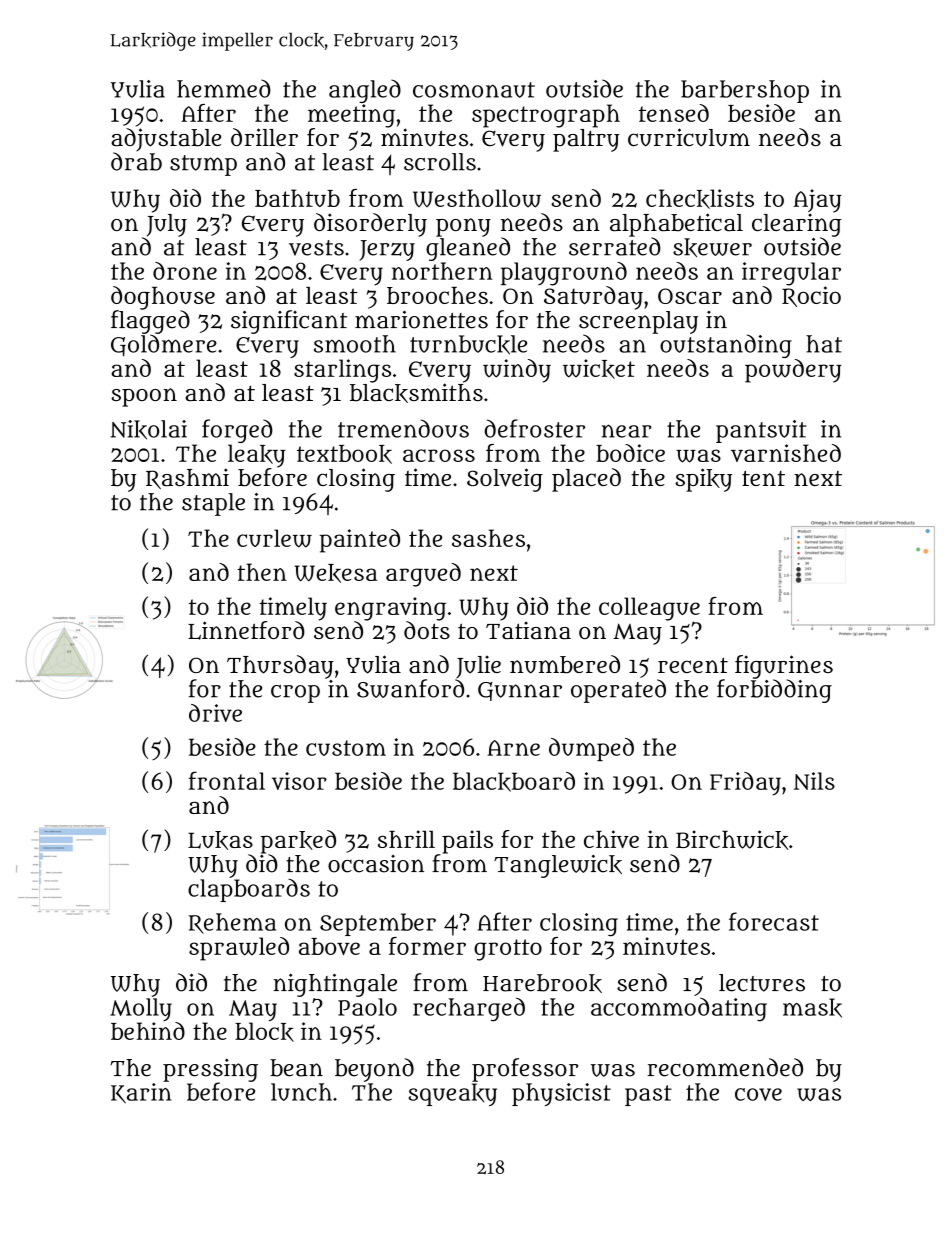 This screenshot has width=952, height=1233. I want to click on skewer, so click(712, 247).
